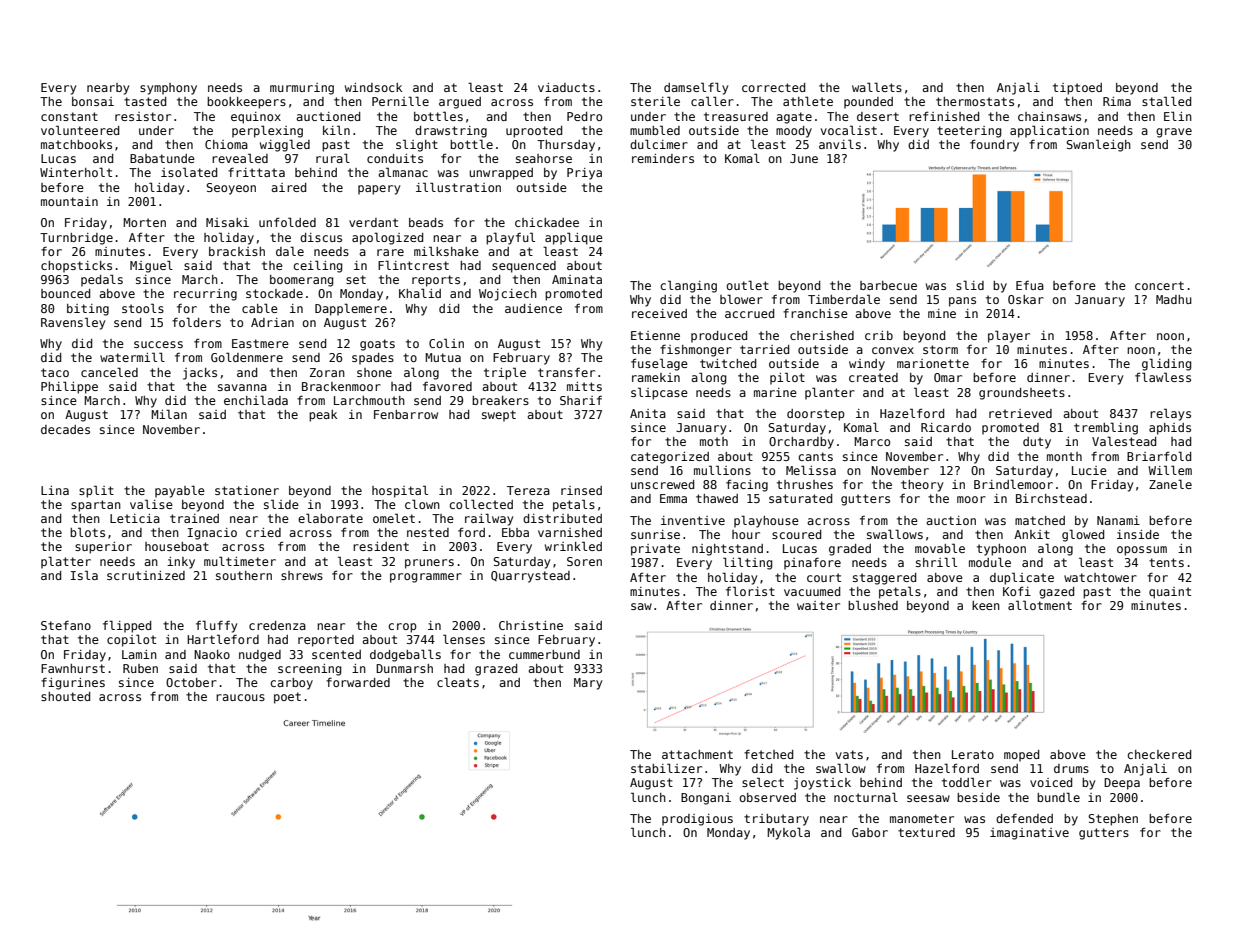 Image resolution: width=1233 pixels, height=952 pixels. Describe the element at coordinates (1170, 414) in the screenshot. I see `relays` at that location.
